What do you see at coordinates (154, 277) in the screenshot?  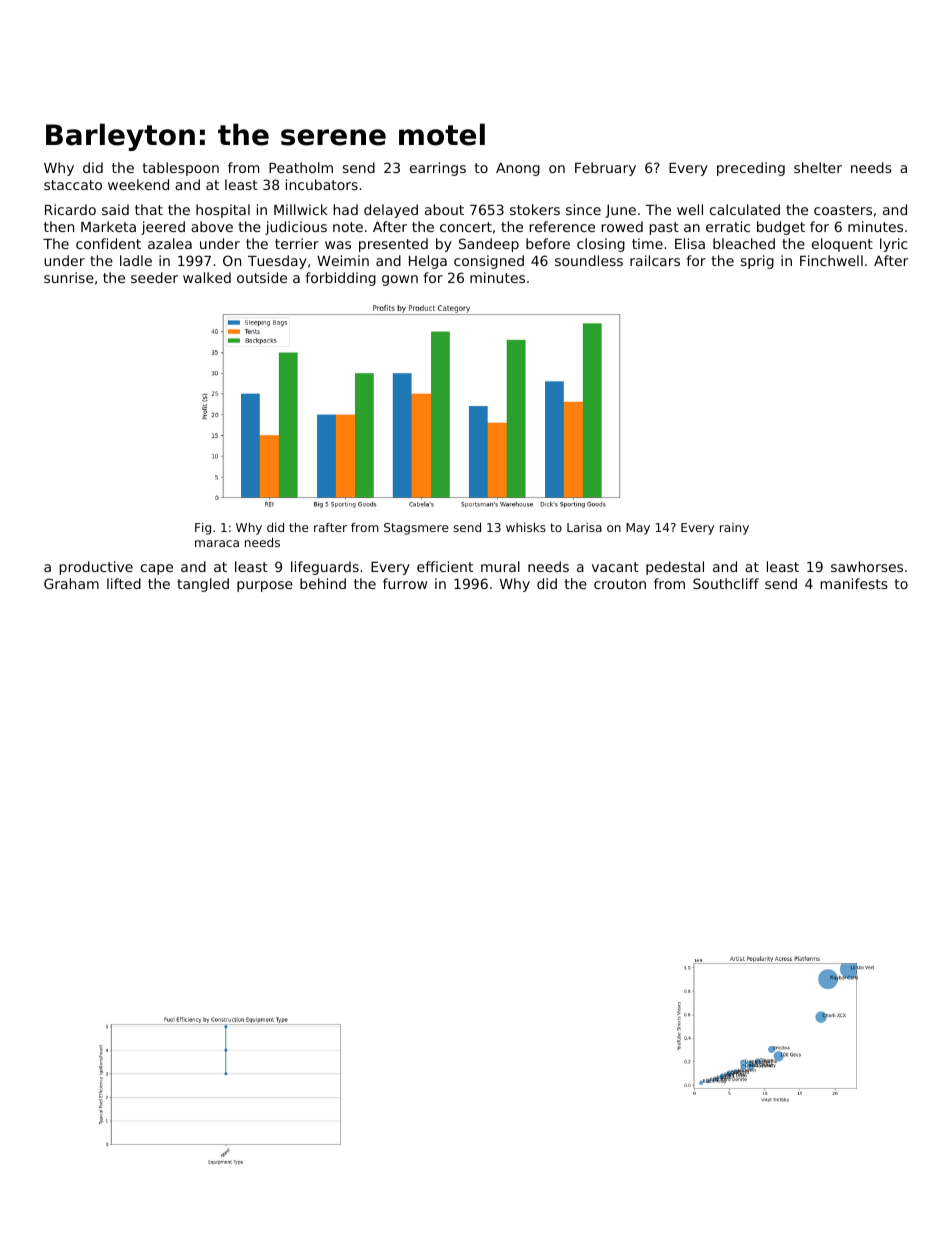 I see `seeder` at bounding box center [154, 277].
